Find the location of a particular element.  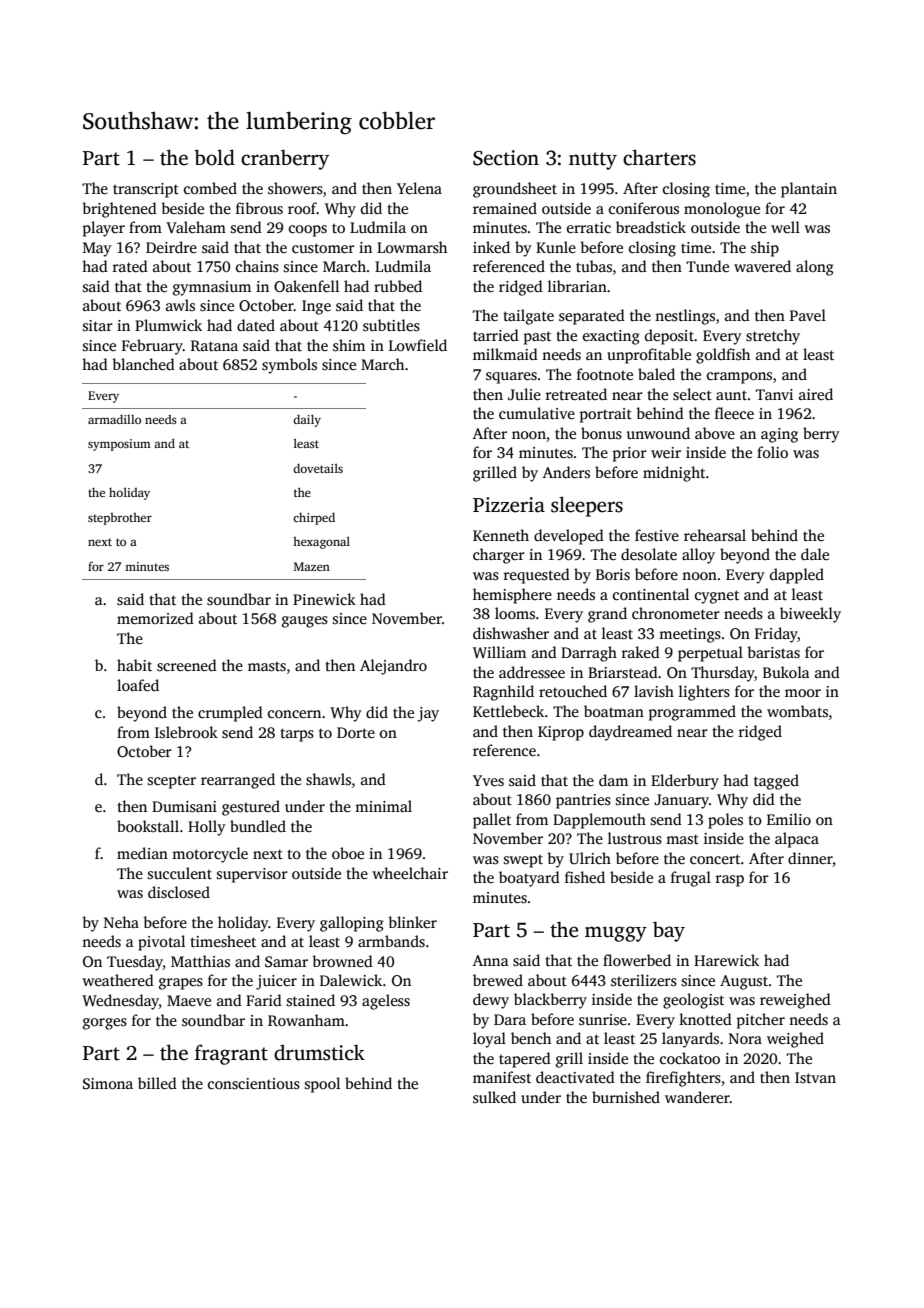

Harewick is located at coordinates (726, 960).
